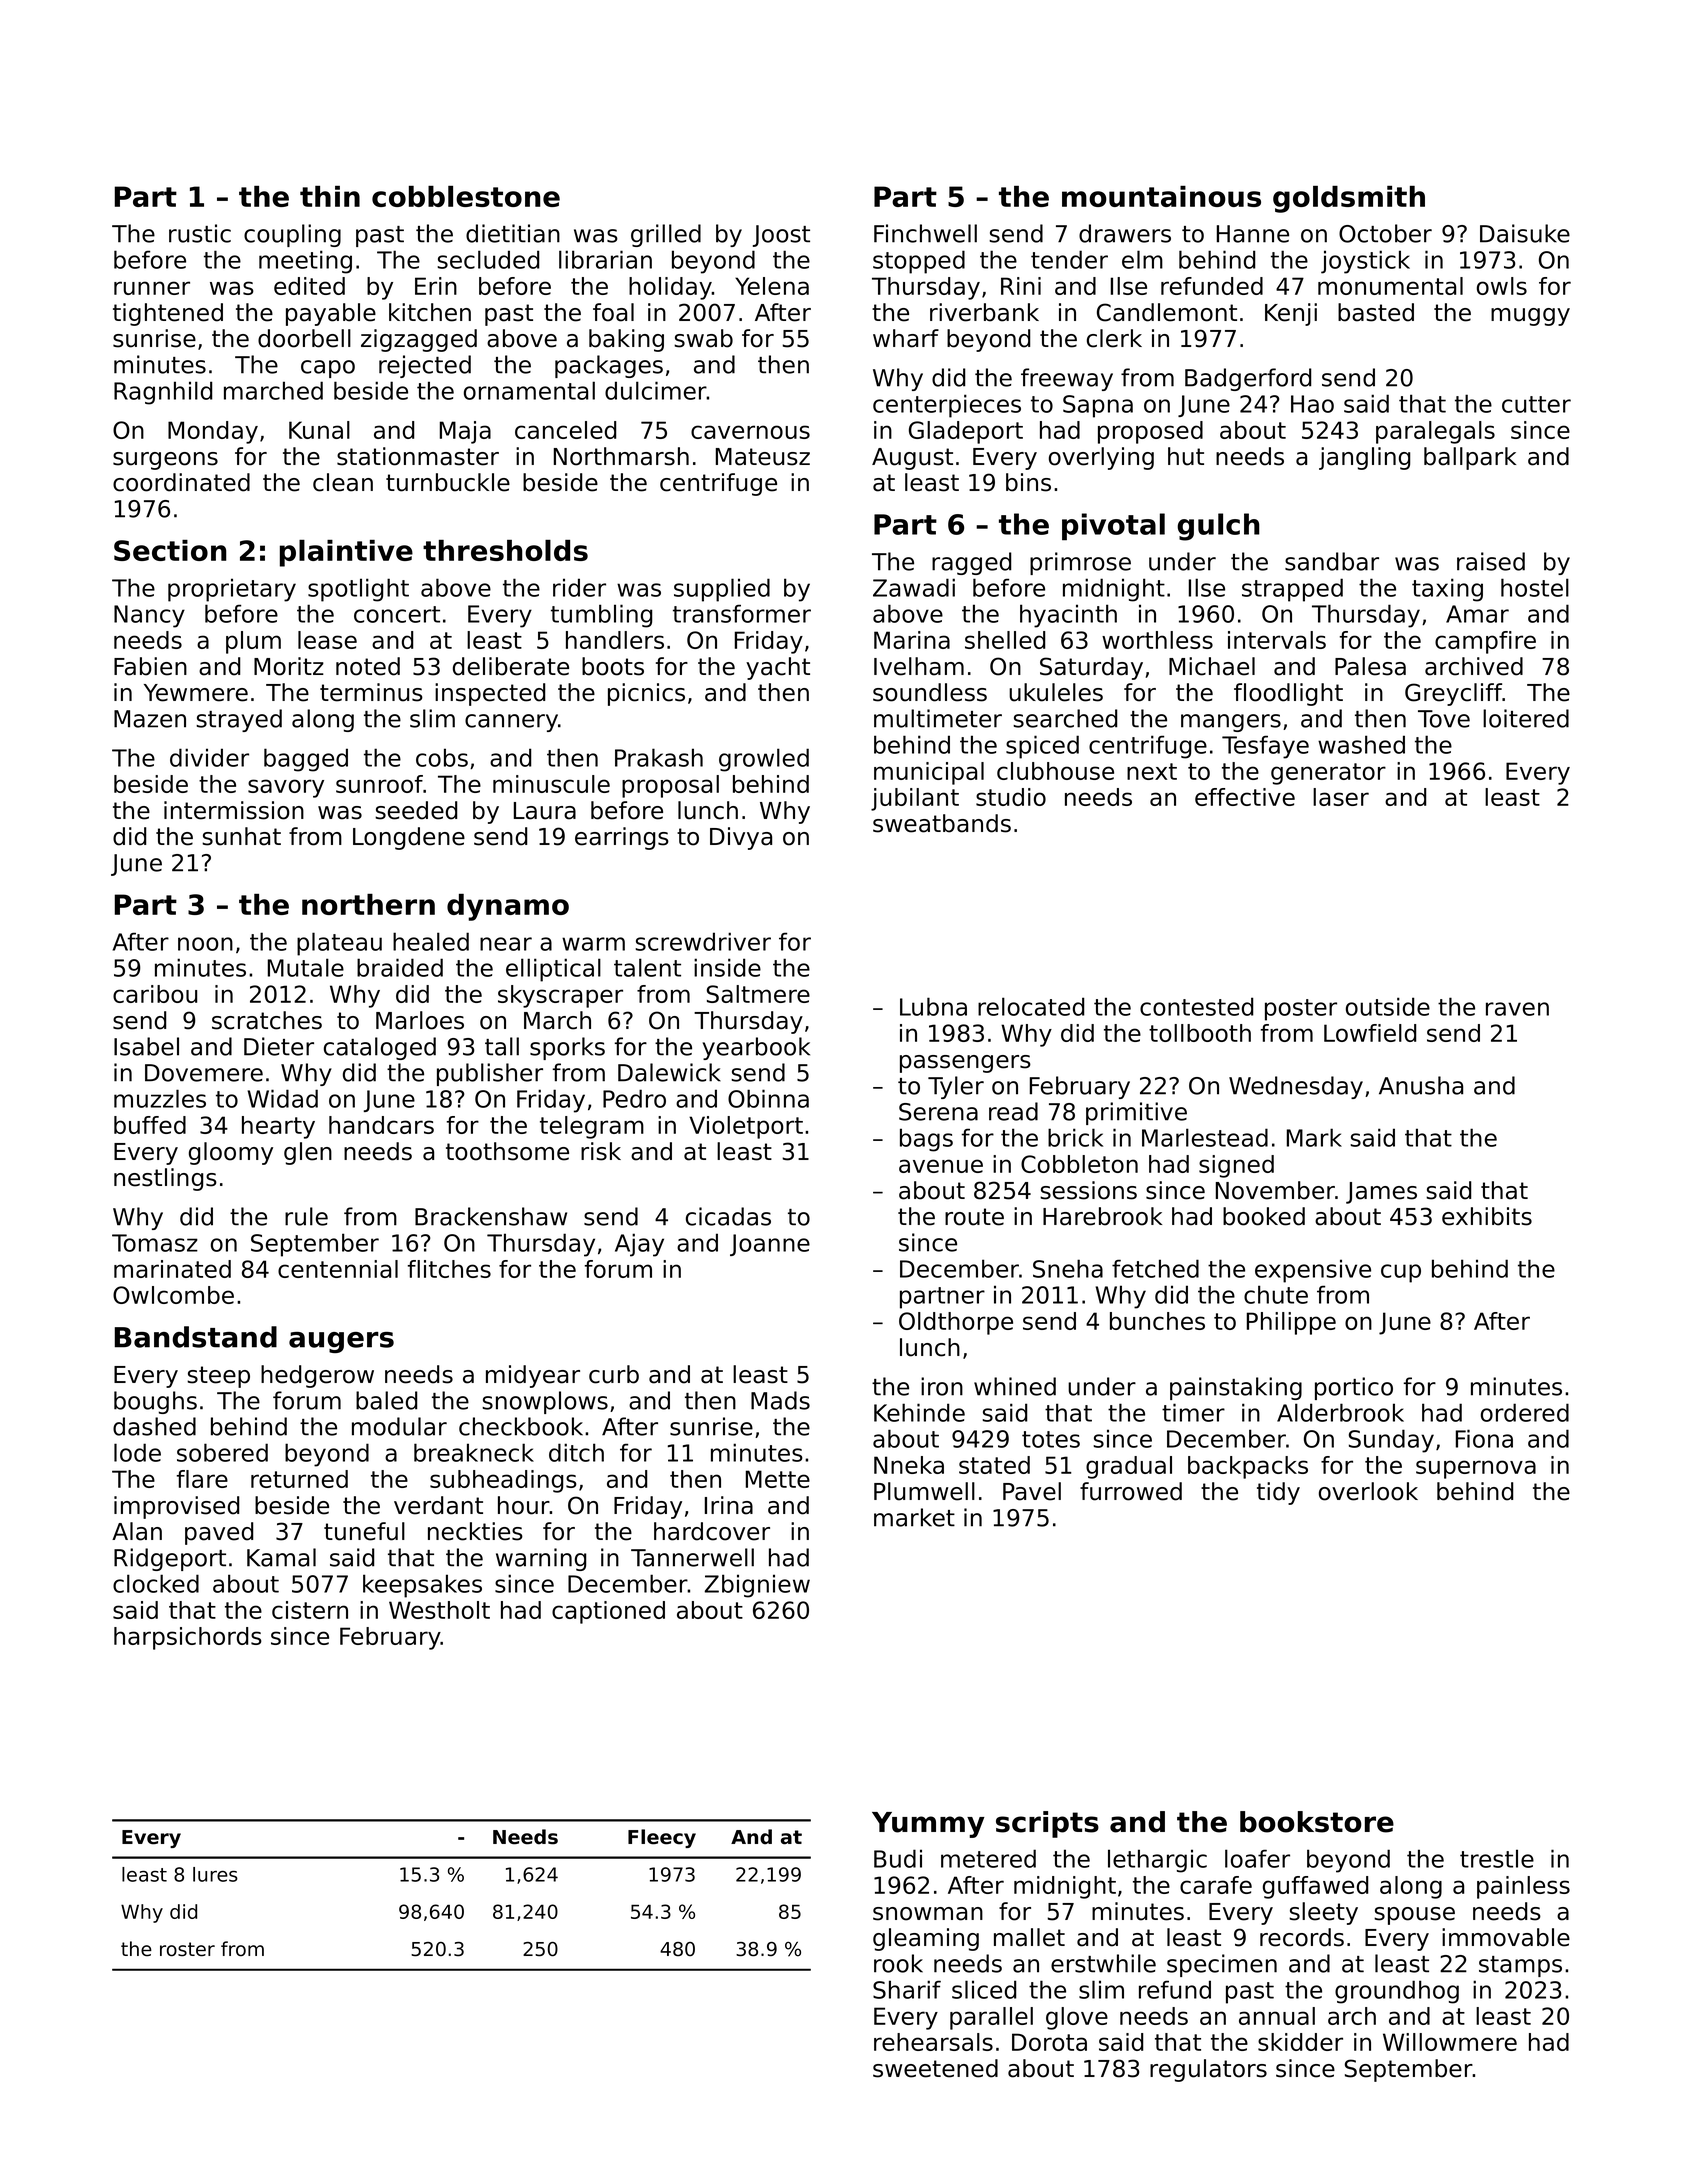 This document has width=1683, height=2178. Describe the element at coordinates (639, 1245) in the document. I see `Ajay` at that location.
